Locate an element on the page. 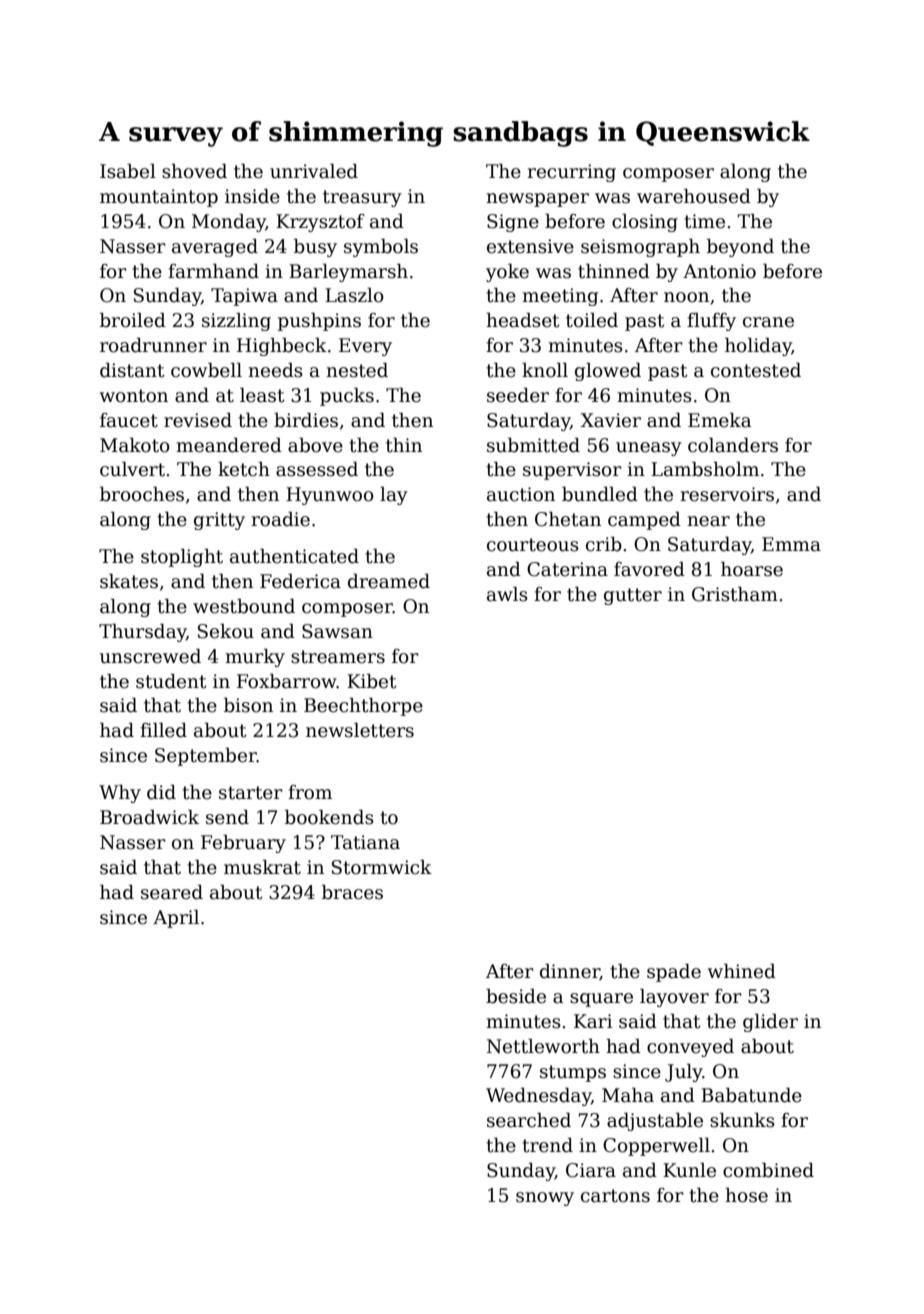  April is located at coordinates (176, 919).
